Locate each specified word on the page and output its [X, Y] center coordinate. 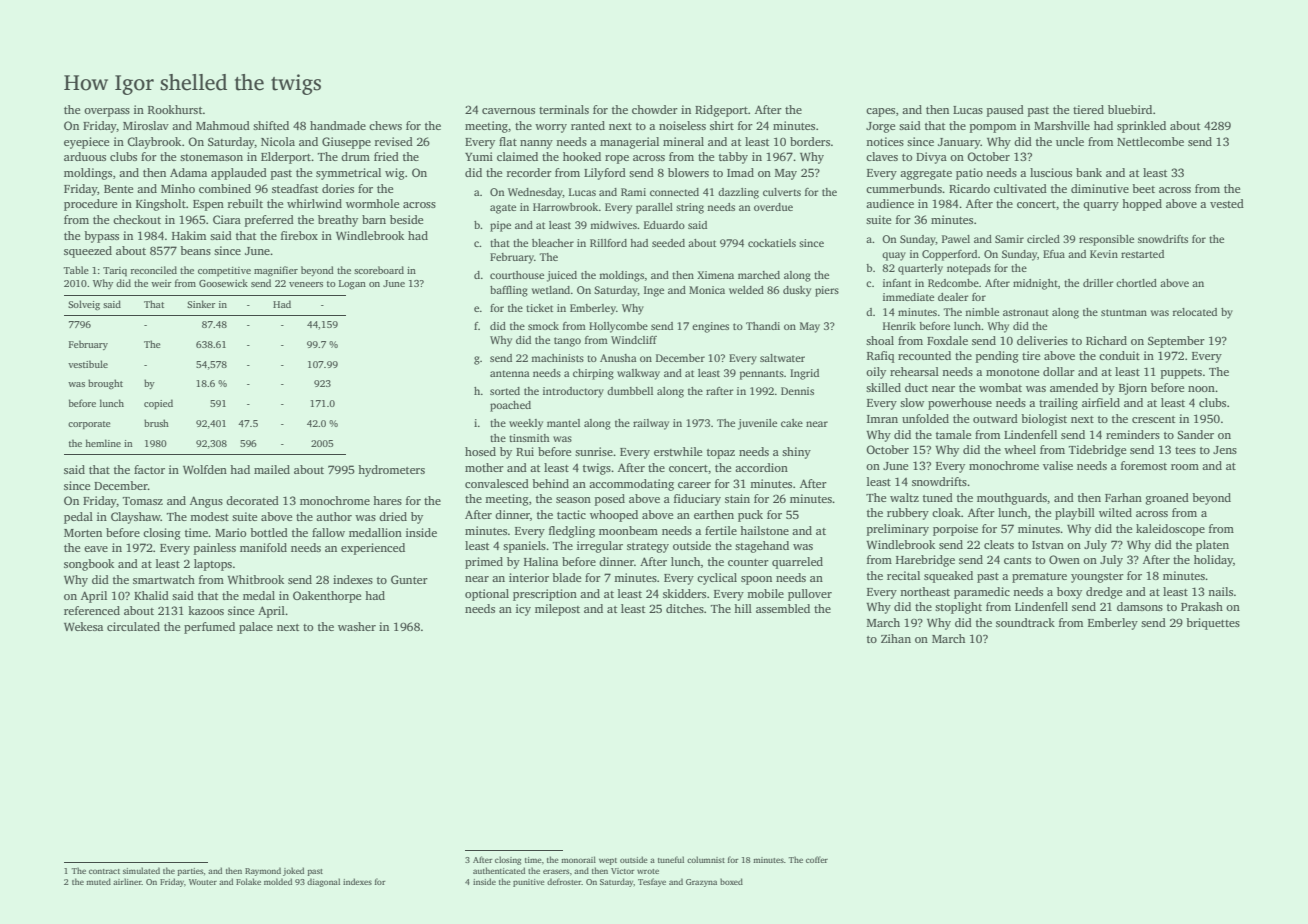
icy [523, 610]
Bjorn [1133, 389]
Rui [525, 451]
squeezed [88, 252]
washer [357, 626]
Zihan [896, 638]
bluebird [1130, 109]
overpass [107, 112]
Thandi [763, 326]
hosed [480, 451]
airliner [127, 881]
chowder [655, 109]
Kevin [1104, 254]
